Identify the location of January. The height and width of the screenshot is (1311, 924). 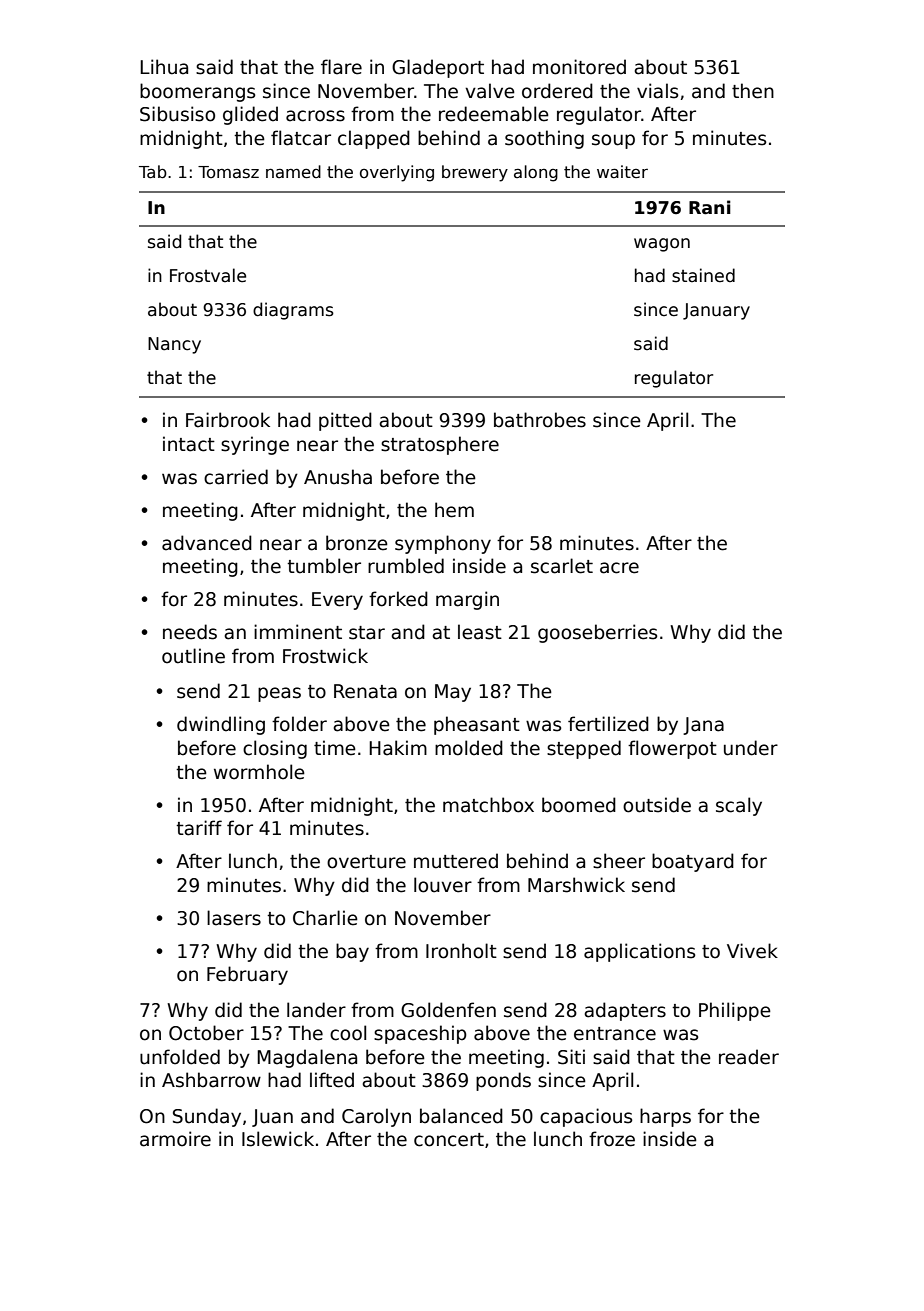
(716, 311).
